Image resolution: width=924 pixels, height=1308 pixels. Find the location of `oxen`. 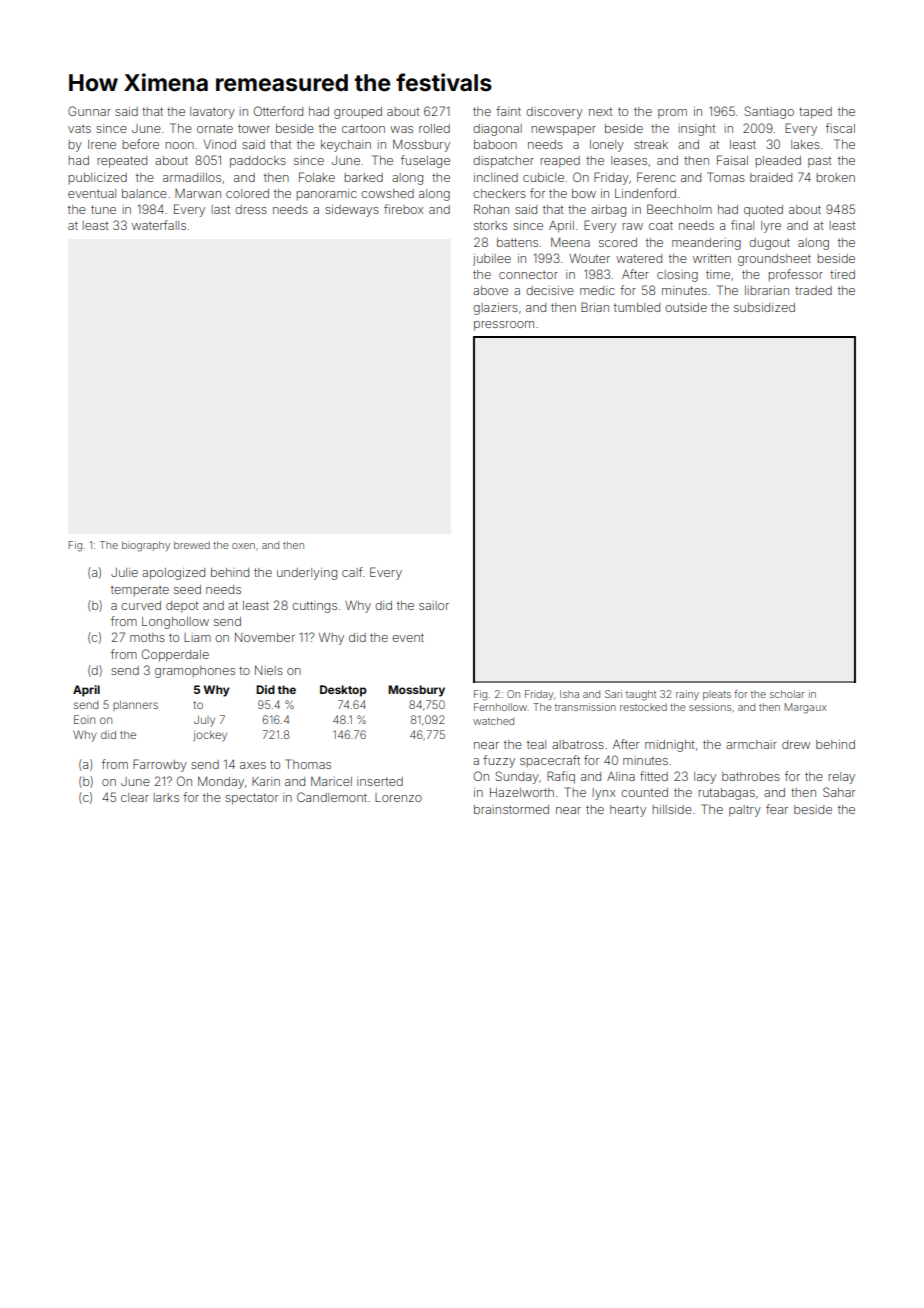

oxen is located at coordinates (243, 546).
